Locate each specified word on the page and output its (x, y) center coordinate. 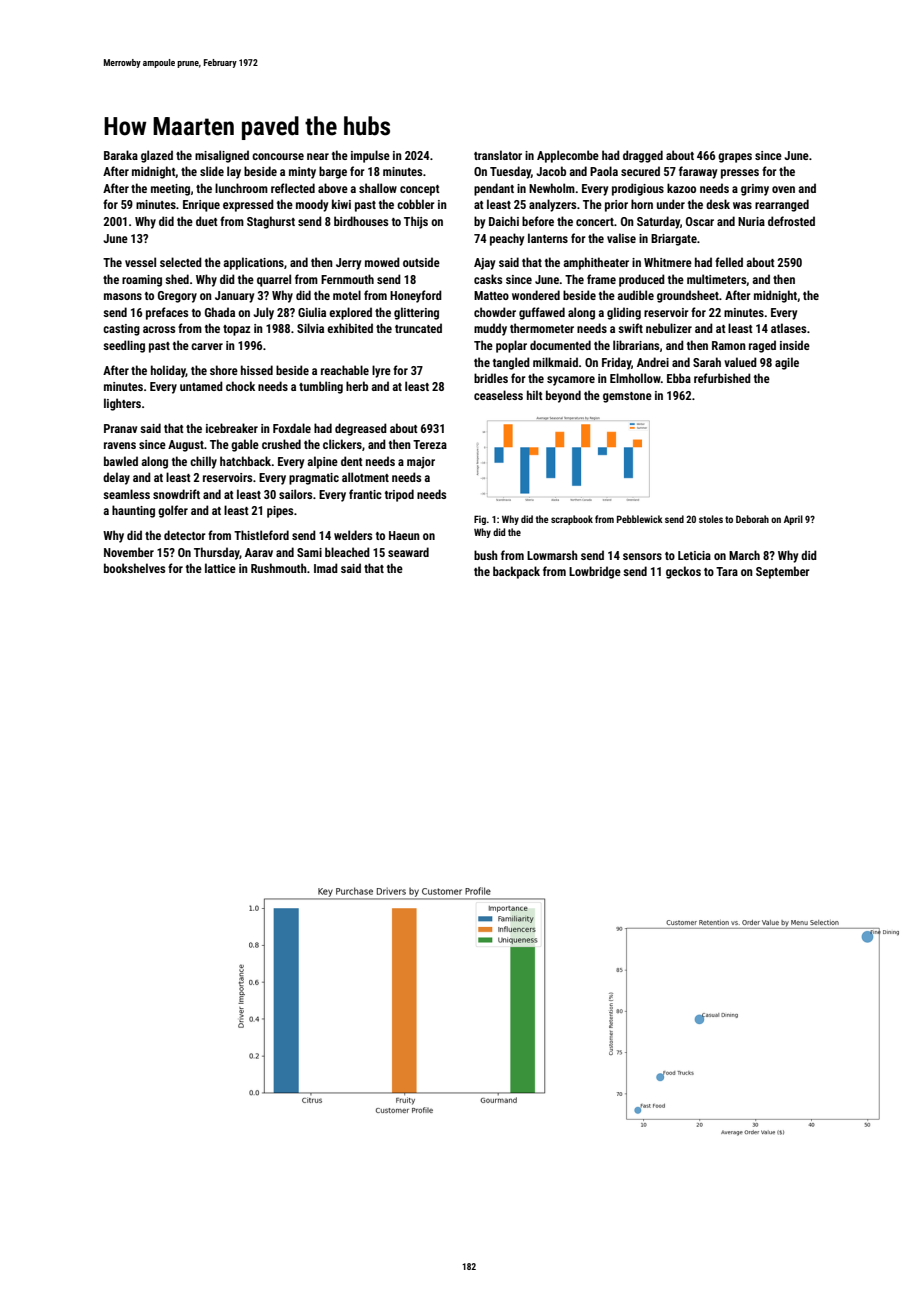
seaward (408, 552)
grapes (735, 158)
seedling (124, 346)
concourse (278, 156)
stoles (711, 519)
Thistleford (261, 535)
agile (787, 363)
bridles (491, 378)
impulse (370, 156)
